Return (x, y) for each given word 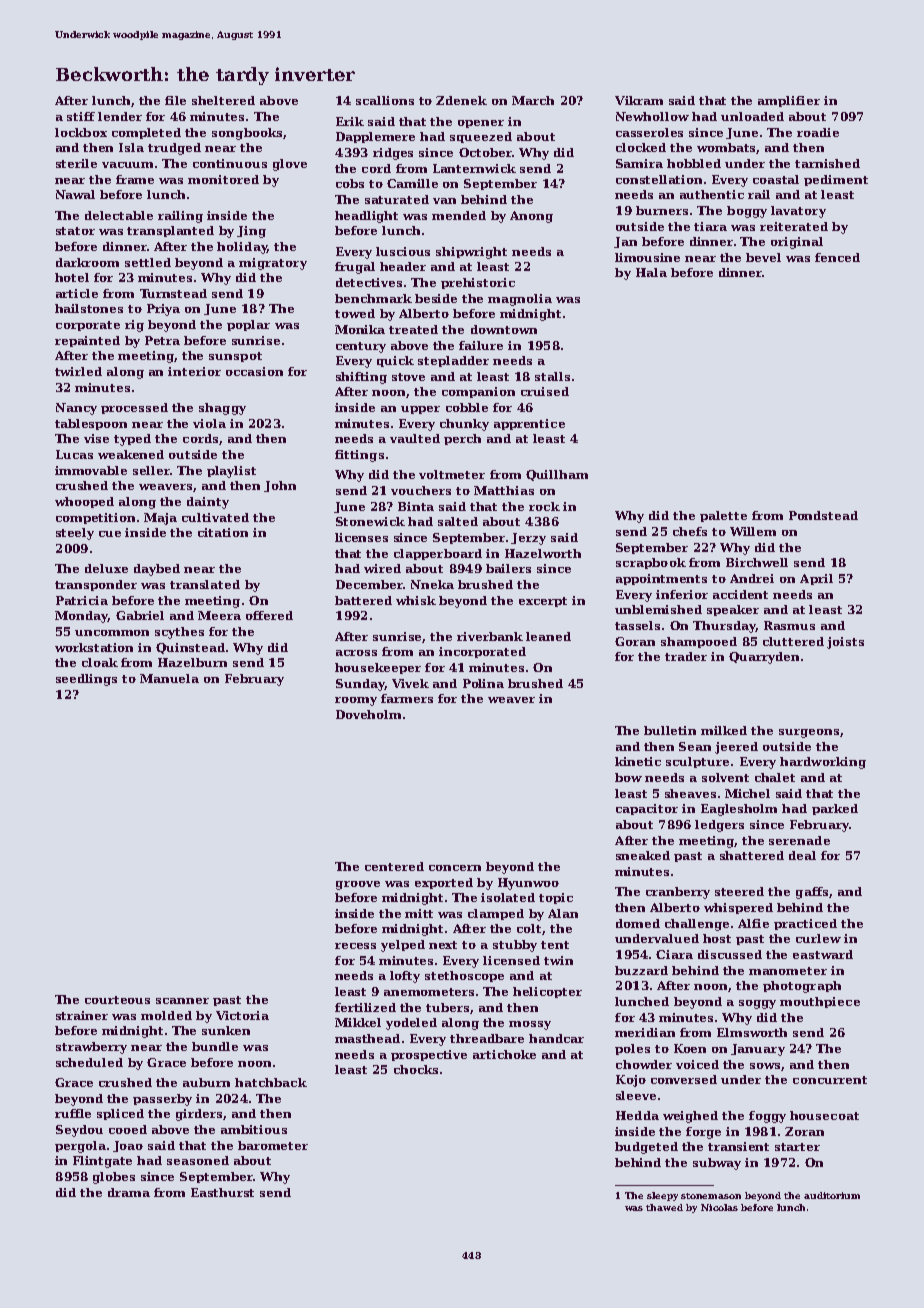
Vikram (639, 100)
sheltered (223, 100)
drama (129, 1192)
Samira (639, 163)
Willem (753, 531)
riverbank (490, 636)
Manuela (169, 678)
